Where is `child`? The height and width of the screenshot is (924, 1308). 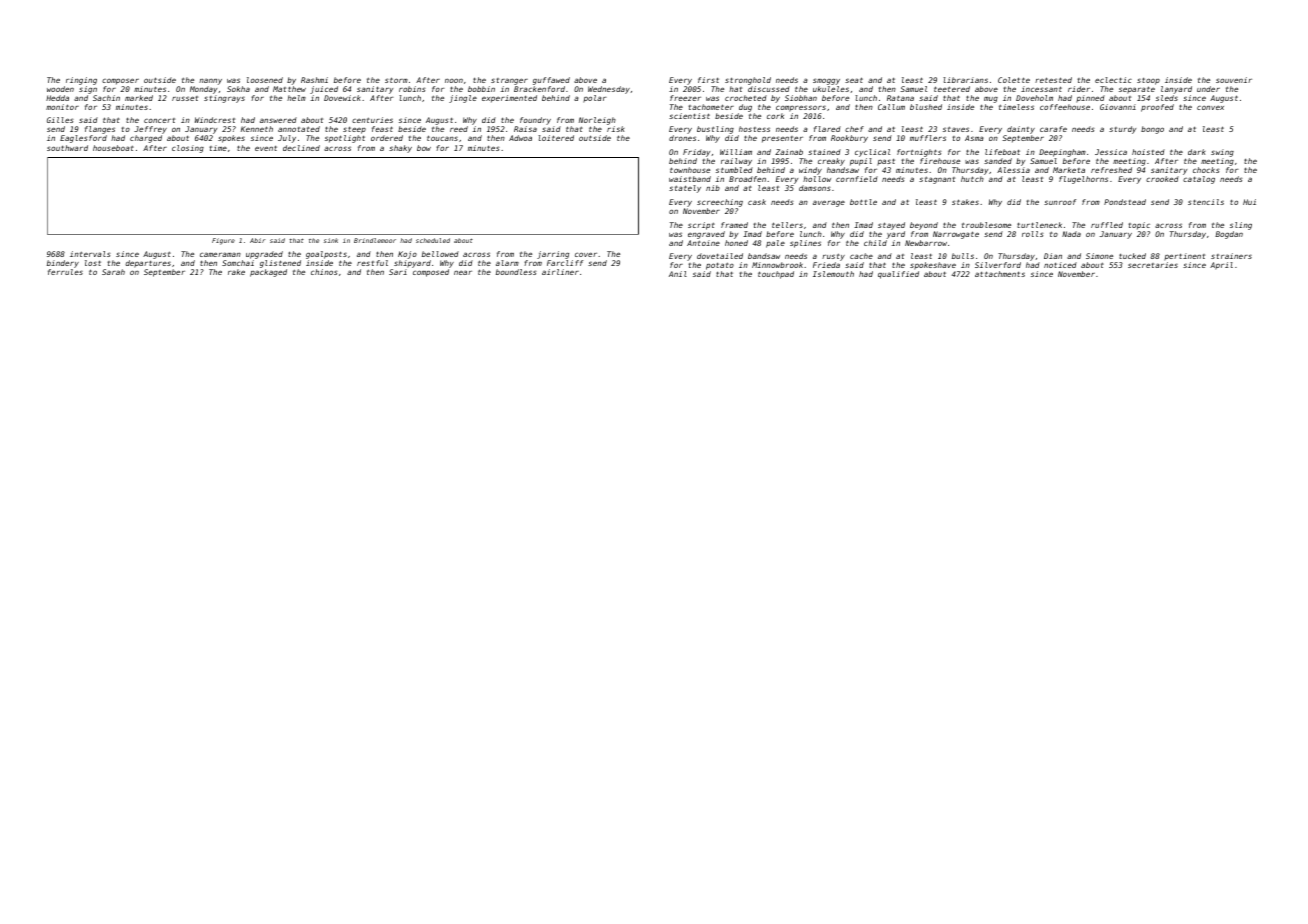
child is located at coordinates (875, 243).
